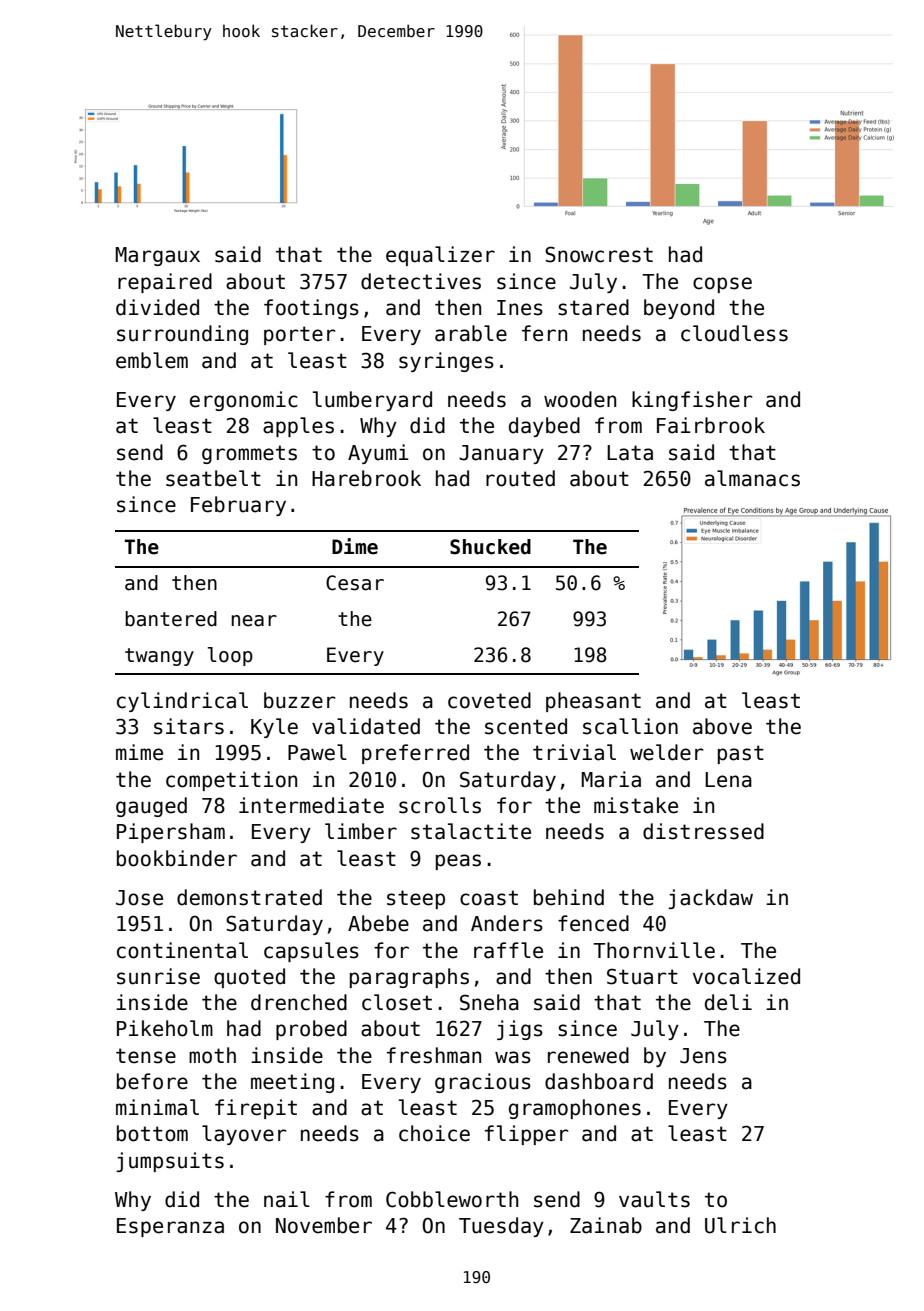  I want to click on Zainab, so click(606, 1225).
